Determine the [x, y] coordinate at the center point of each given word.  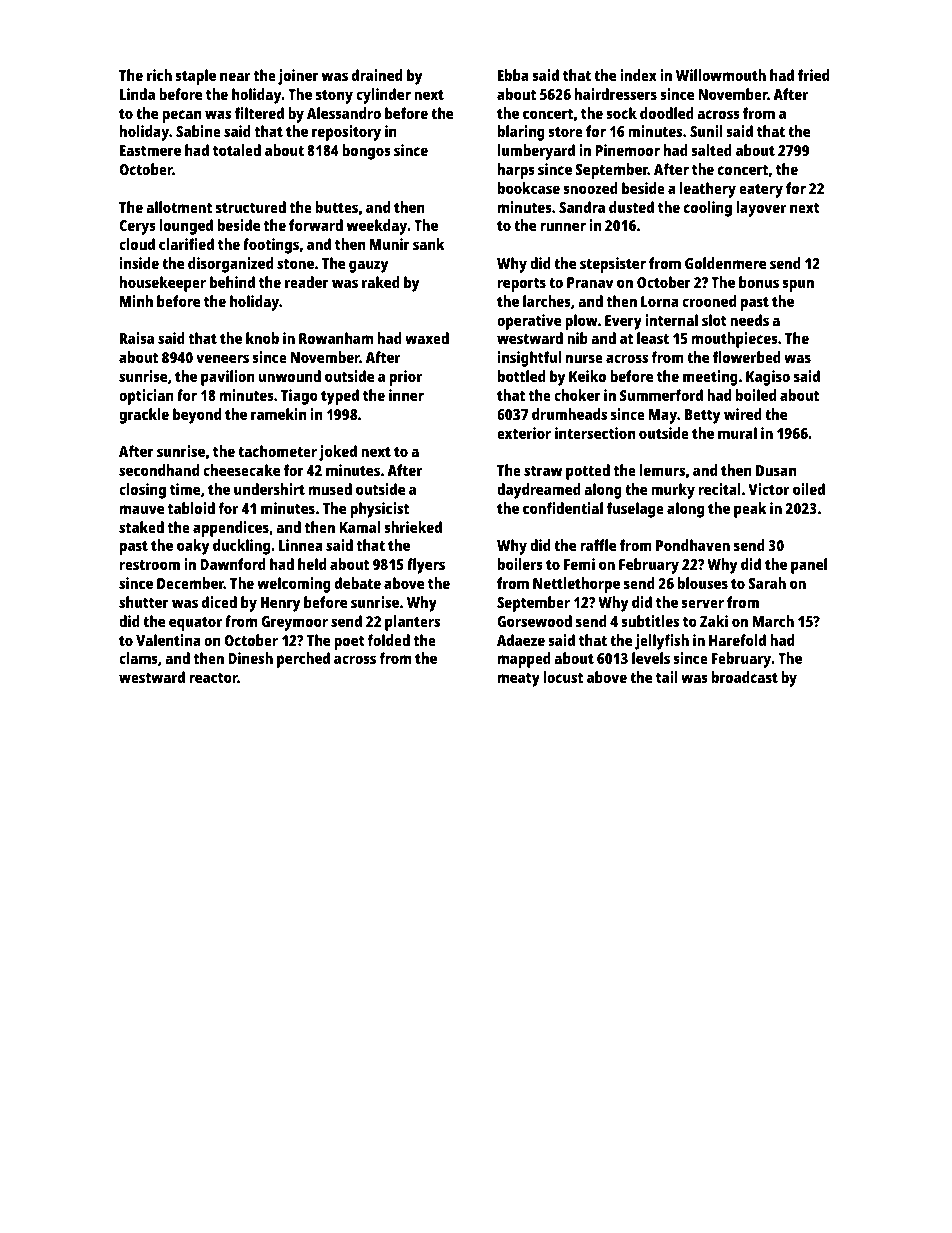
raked [381, 282]
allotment [179, 207]
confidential [563, 508]
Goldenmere [725, 263]
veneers [222, 358]
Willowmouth [721, 75]
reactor [213, 678]
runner [563, 226]
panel [809, 566]
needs [749, 320]
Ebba [513, 75]
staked [141, 527]
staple [195, 77]
